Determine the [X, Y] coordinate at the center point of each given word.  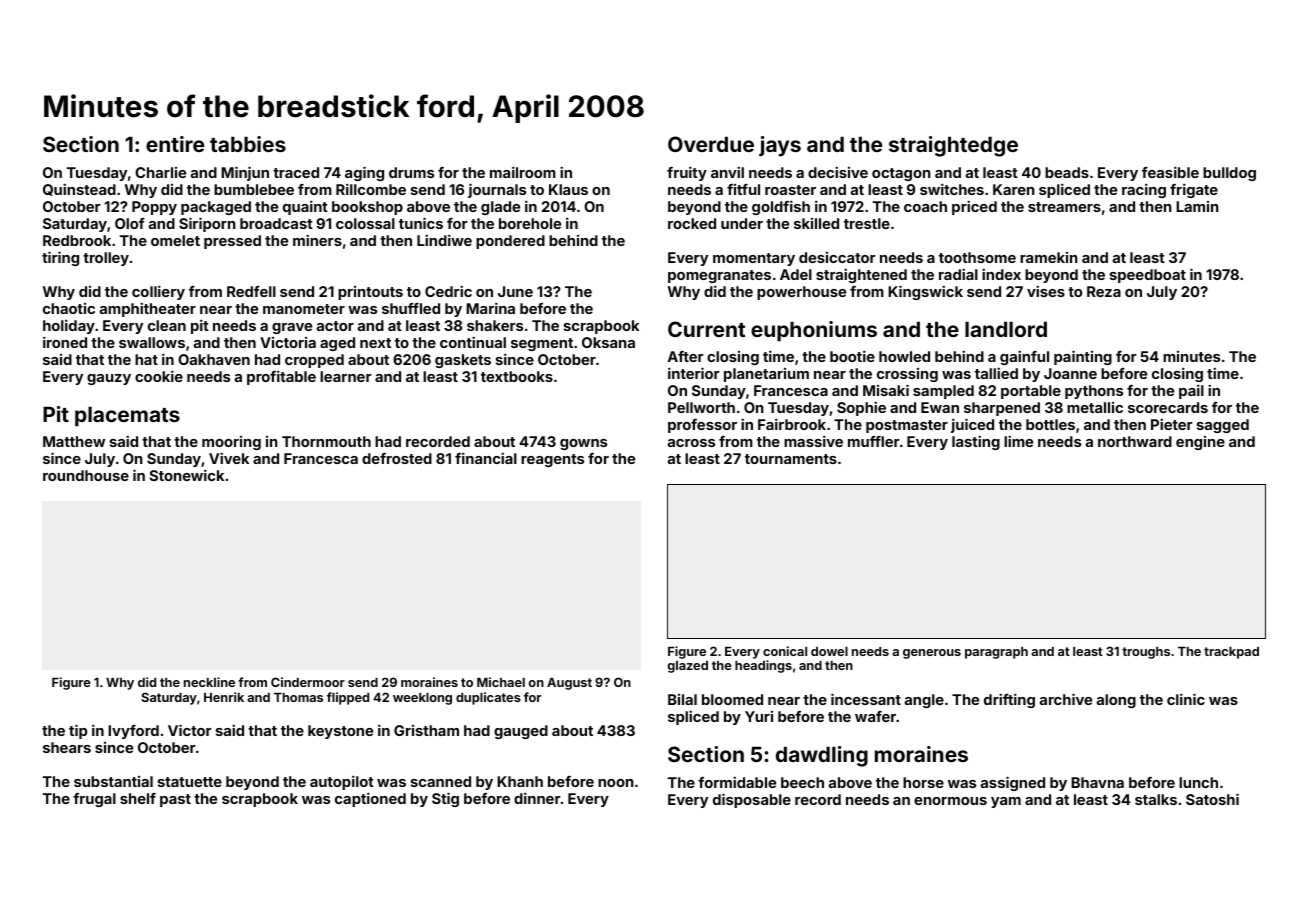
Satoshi [1212, 799]
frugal [94, 800]
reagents [552, 460]
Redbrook [77, 240]
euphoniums [814, 331]
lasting [976, 442]
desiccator [837, 257]
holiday [69, 326]
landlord [1006, 329]
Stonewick [186, 475]
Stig [445, 799]
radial [958, 274]
